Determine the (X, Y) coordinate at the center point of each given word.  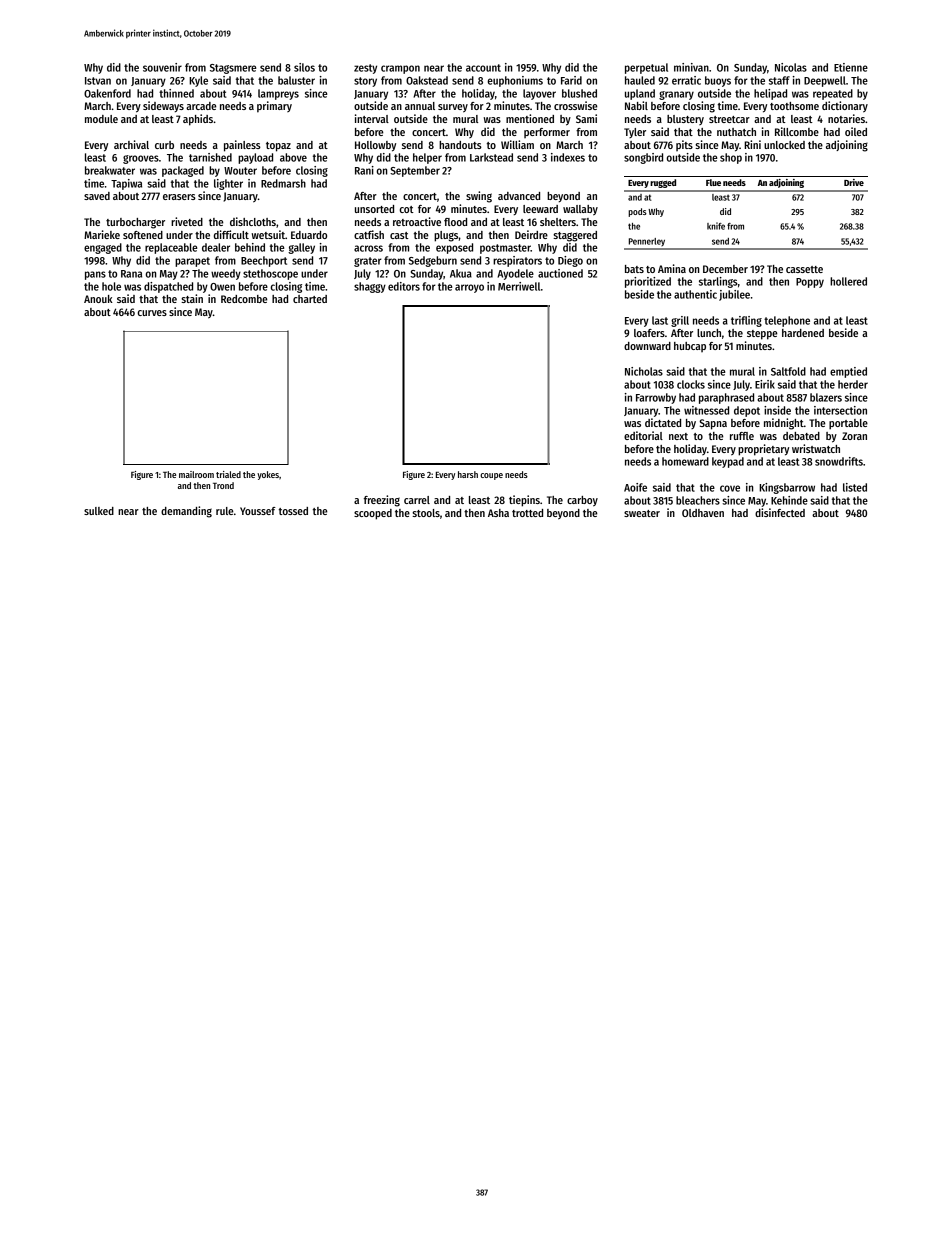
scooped (373, 514)
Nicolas (791, 67)
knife (716, 226)
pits (684, 145)
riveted (187, 221)
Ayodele (515, 274)
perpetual (646, 68)
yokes (268, 475)
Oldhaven (703, 513)
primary (274, 107)
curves (152, 313)
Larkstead (491, 157)
